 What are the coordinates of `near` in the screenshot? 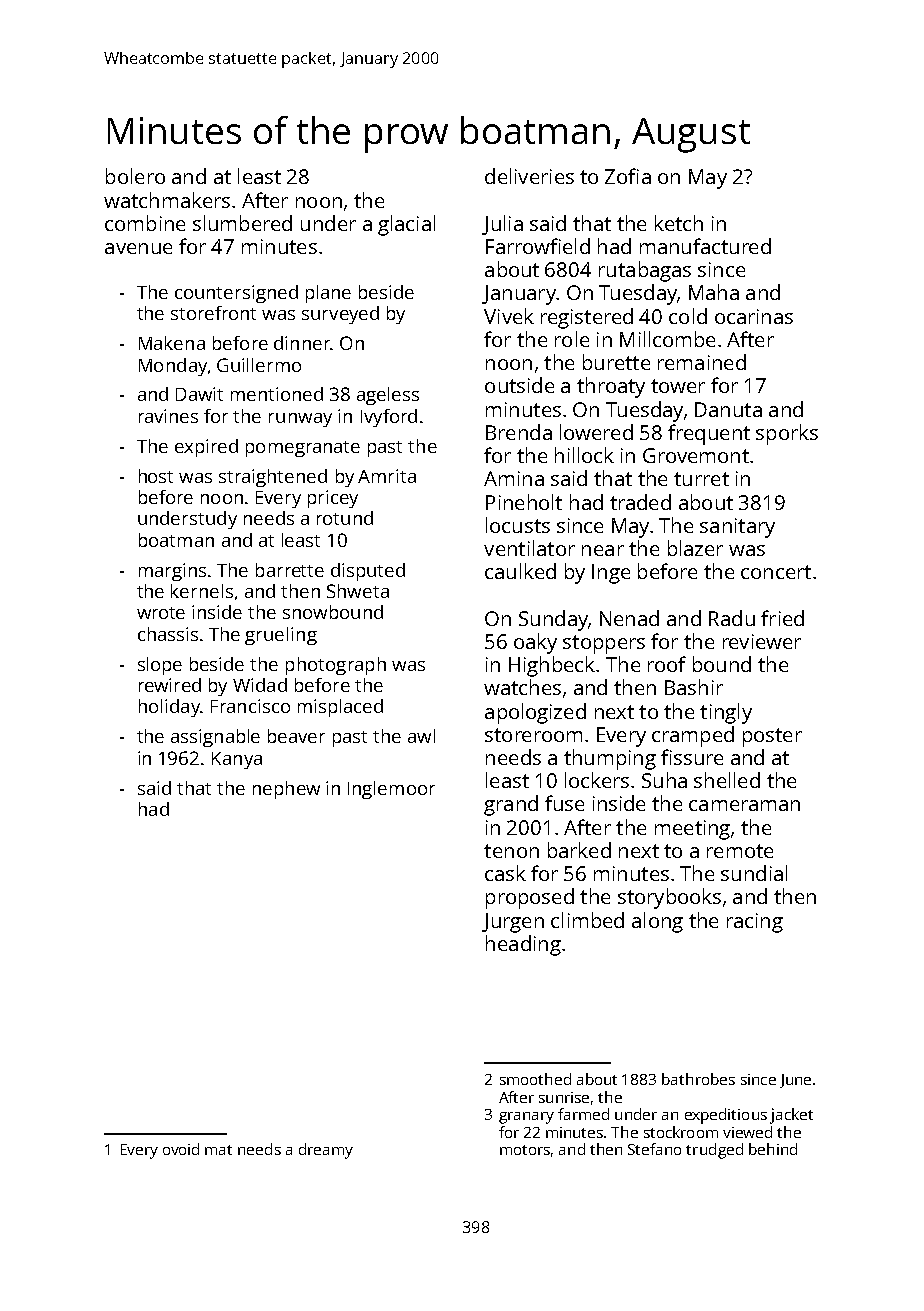 It's located at (603, 550).
